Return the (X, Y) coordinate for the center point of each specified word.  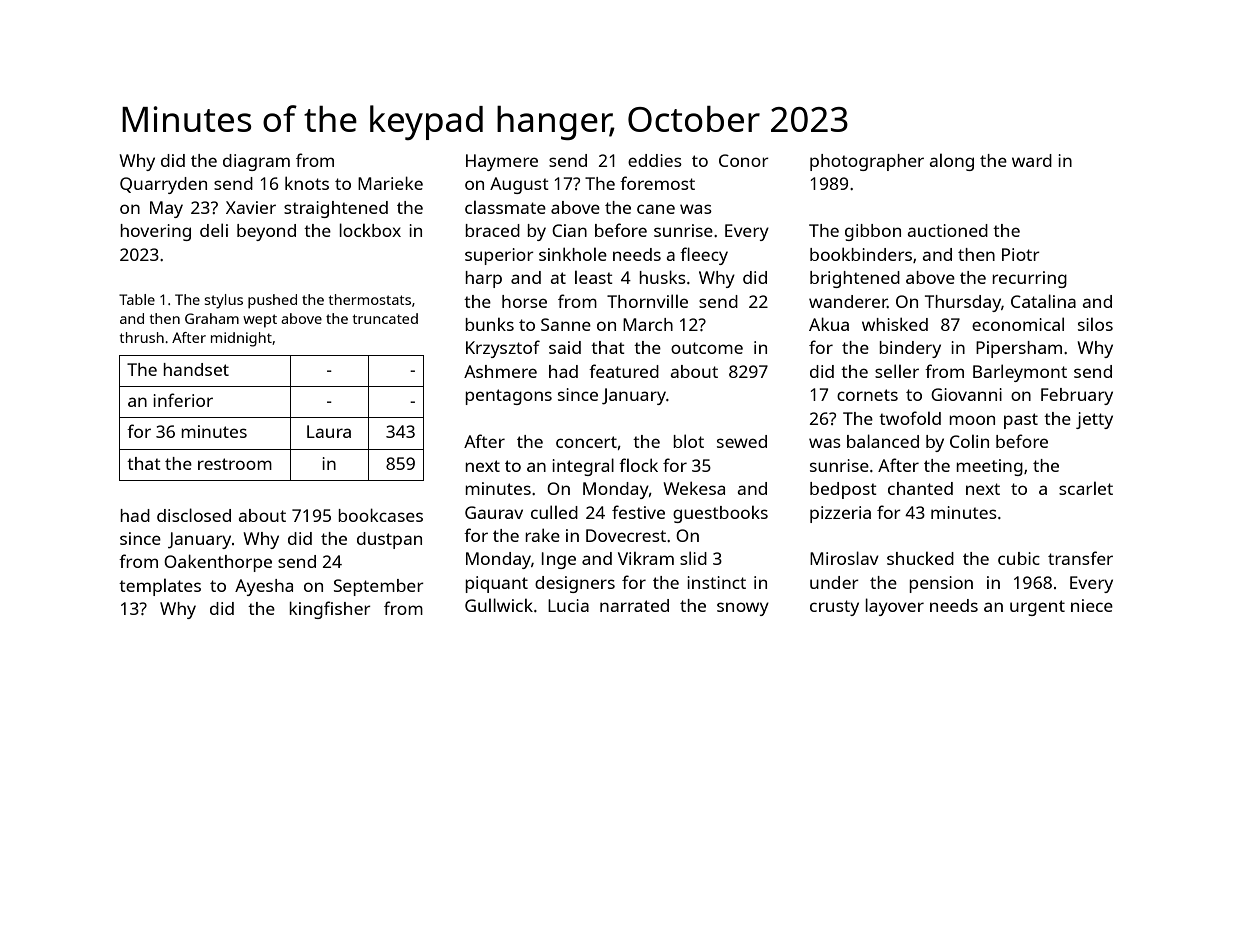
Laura (329, 431)
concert (586, 442)
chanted (920, 488)
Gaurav (494, 512)
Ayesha (264, 587)
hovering (155, 232)
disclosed (194, 515)
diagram (256, 162)
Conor (744, 160)
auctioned (947, 230)
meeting (989, 467)
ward (1032, 160)
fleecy (704, 256)
